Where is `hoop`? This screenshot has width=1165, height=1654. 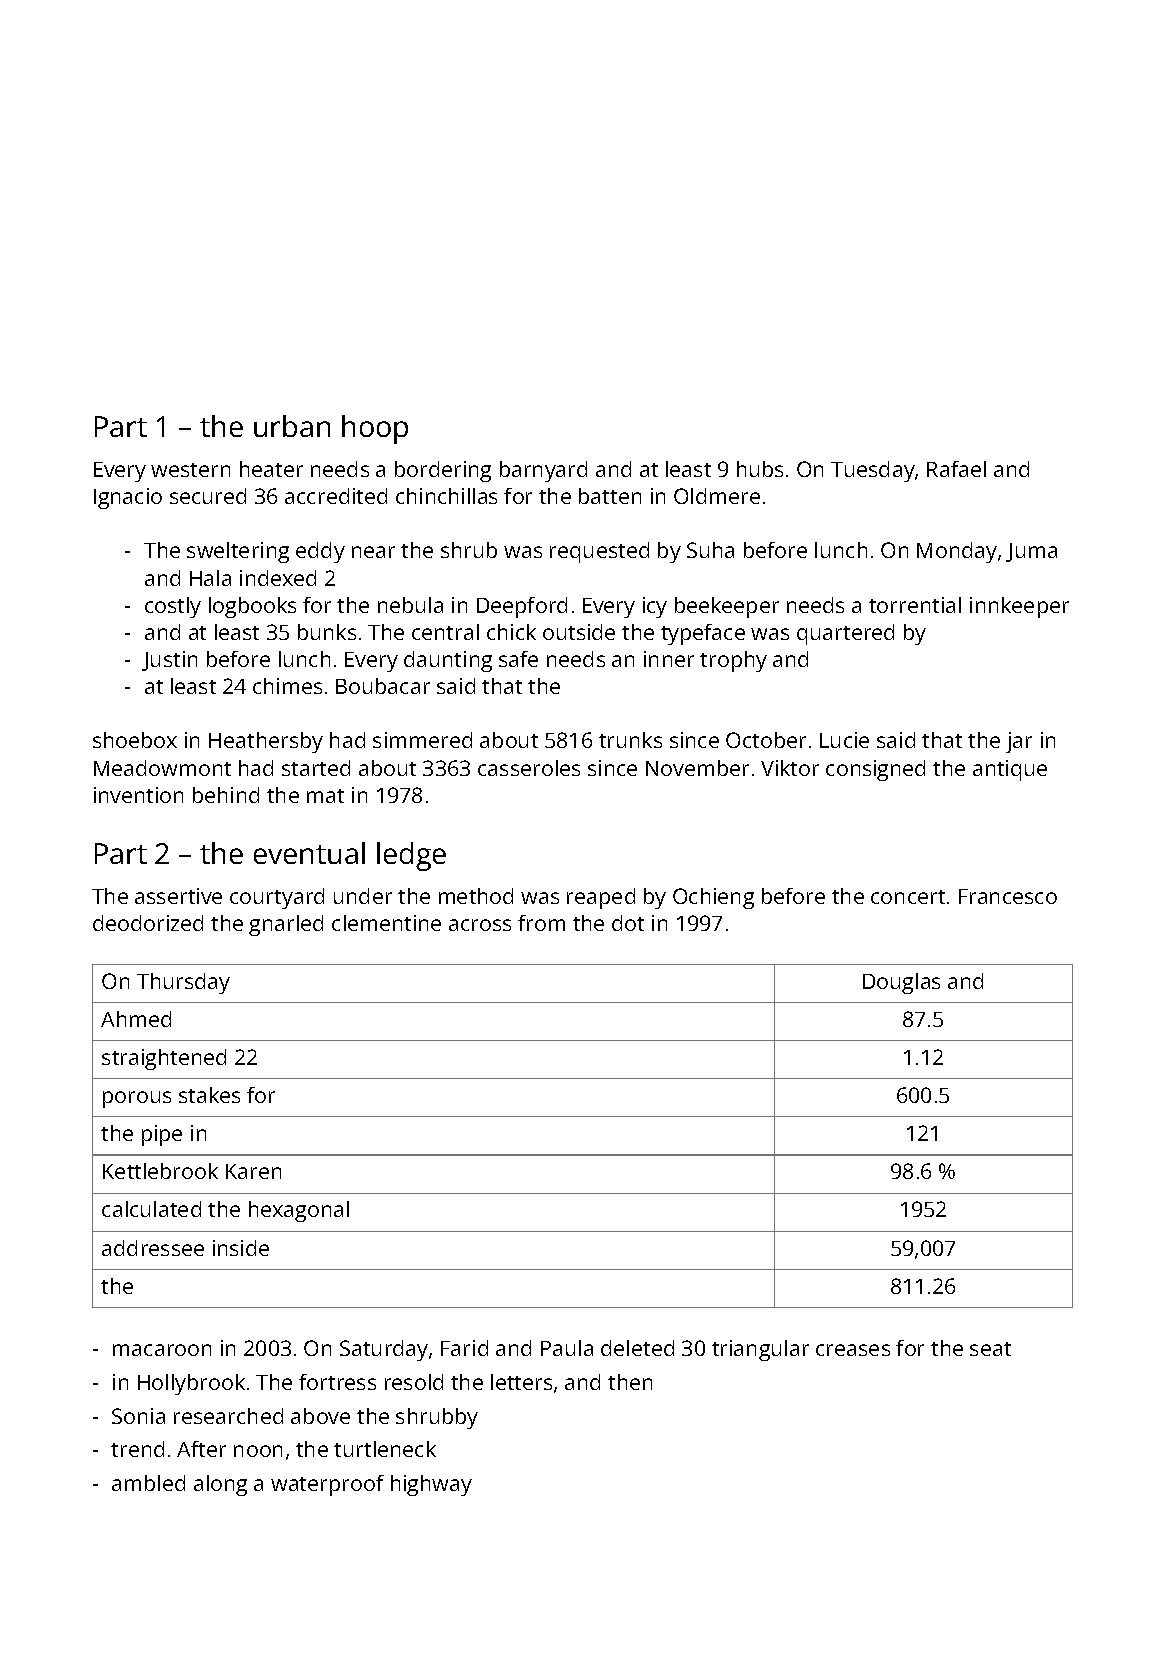
hoop is located at coordinates (375, 429).
